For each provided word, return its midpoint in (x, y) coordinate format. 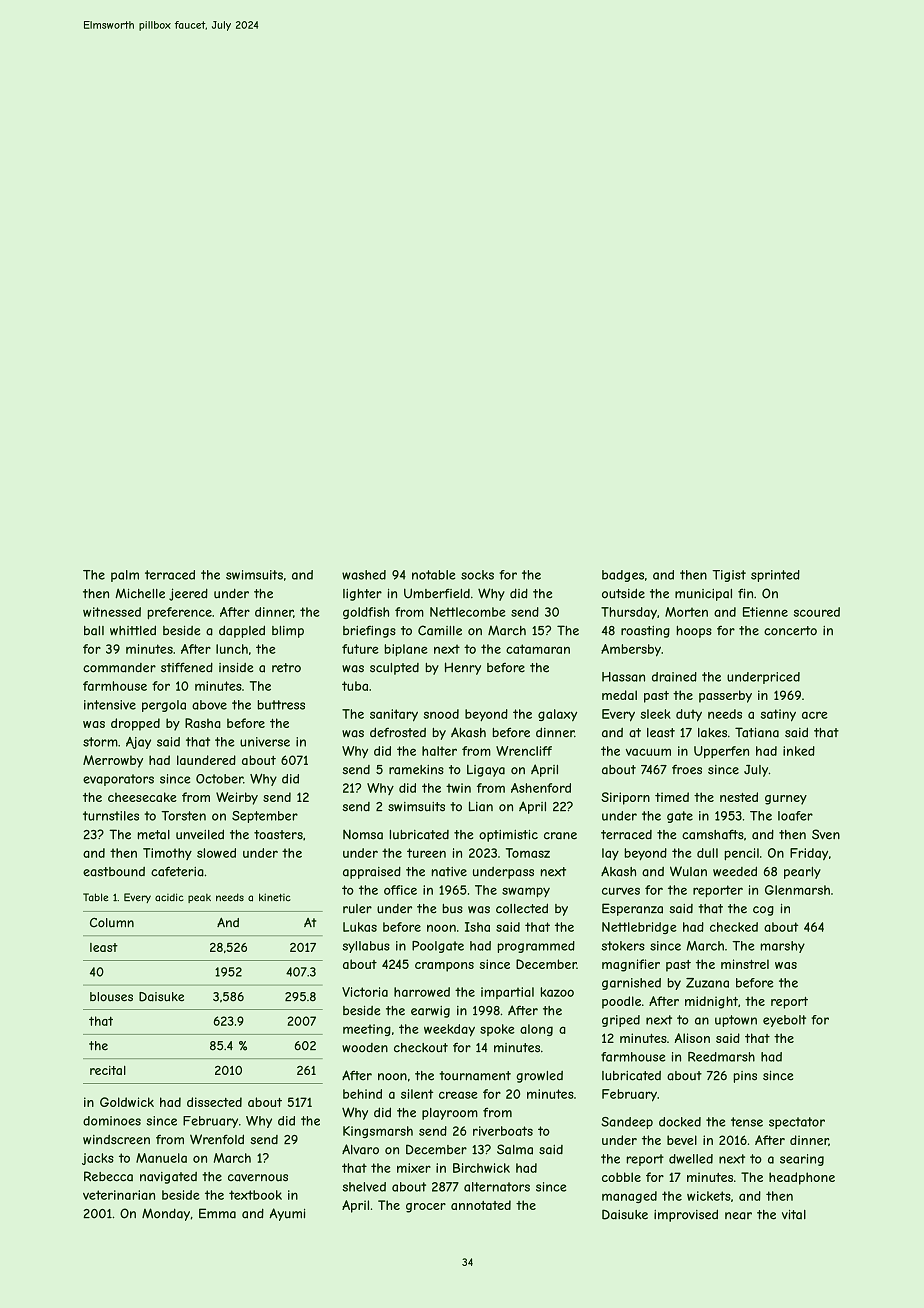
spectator (797, 1123)
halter (439, 751)
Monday (166, 1214)
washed (364, 575)
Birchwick (481, 1168)
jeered (188, 594)
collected (522, 908)
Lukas (360, 927)
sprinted (775, 576)
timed (672, 797)
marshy (782, 947)
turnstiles (111, 816)
